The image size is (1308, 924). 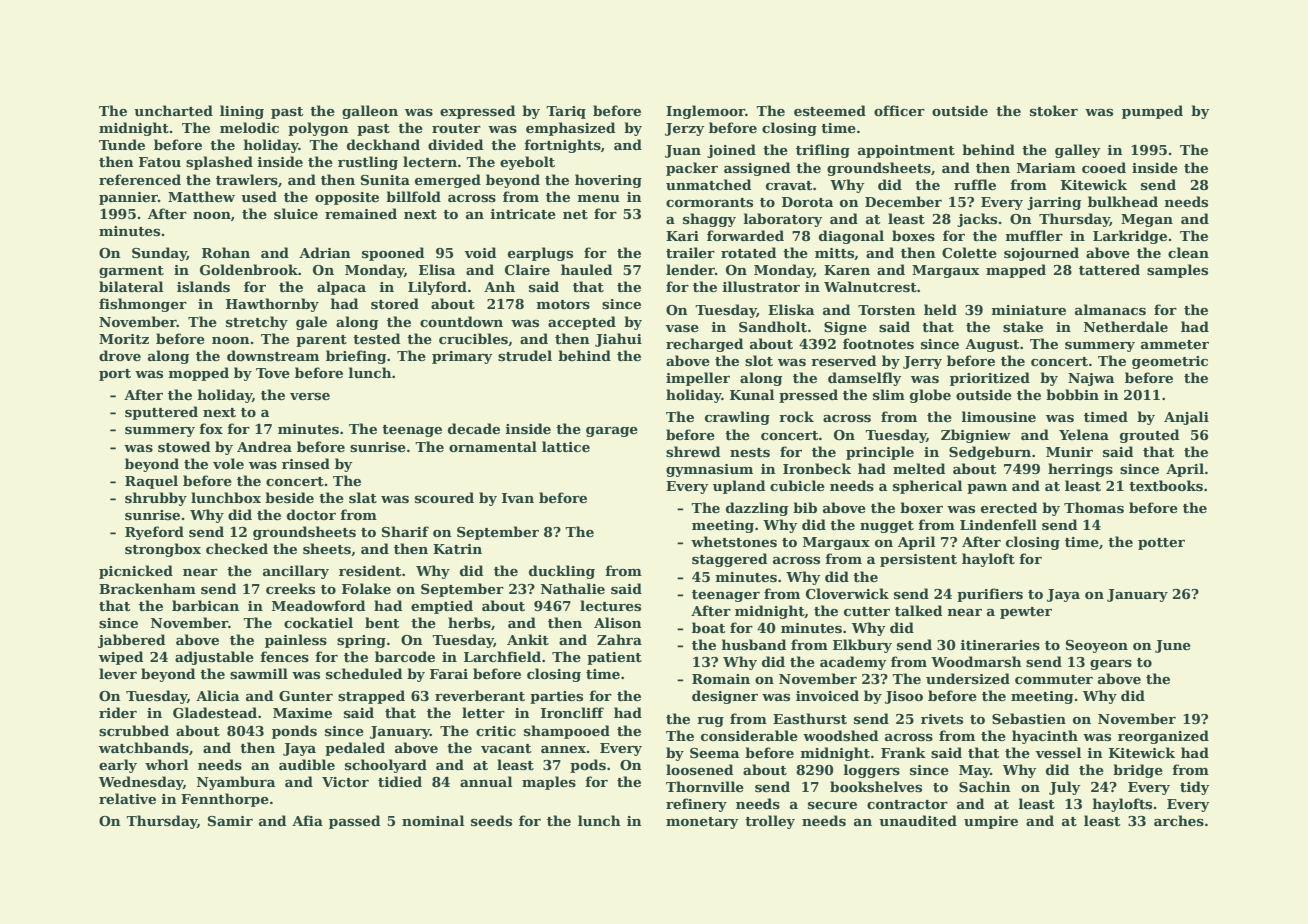 I want to click on prioritized, so click(x=990, y=379).
